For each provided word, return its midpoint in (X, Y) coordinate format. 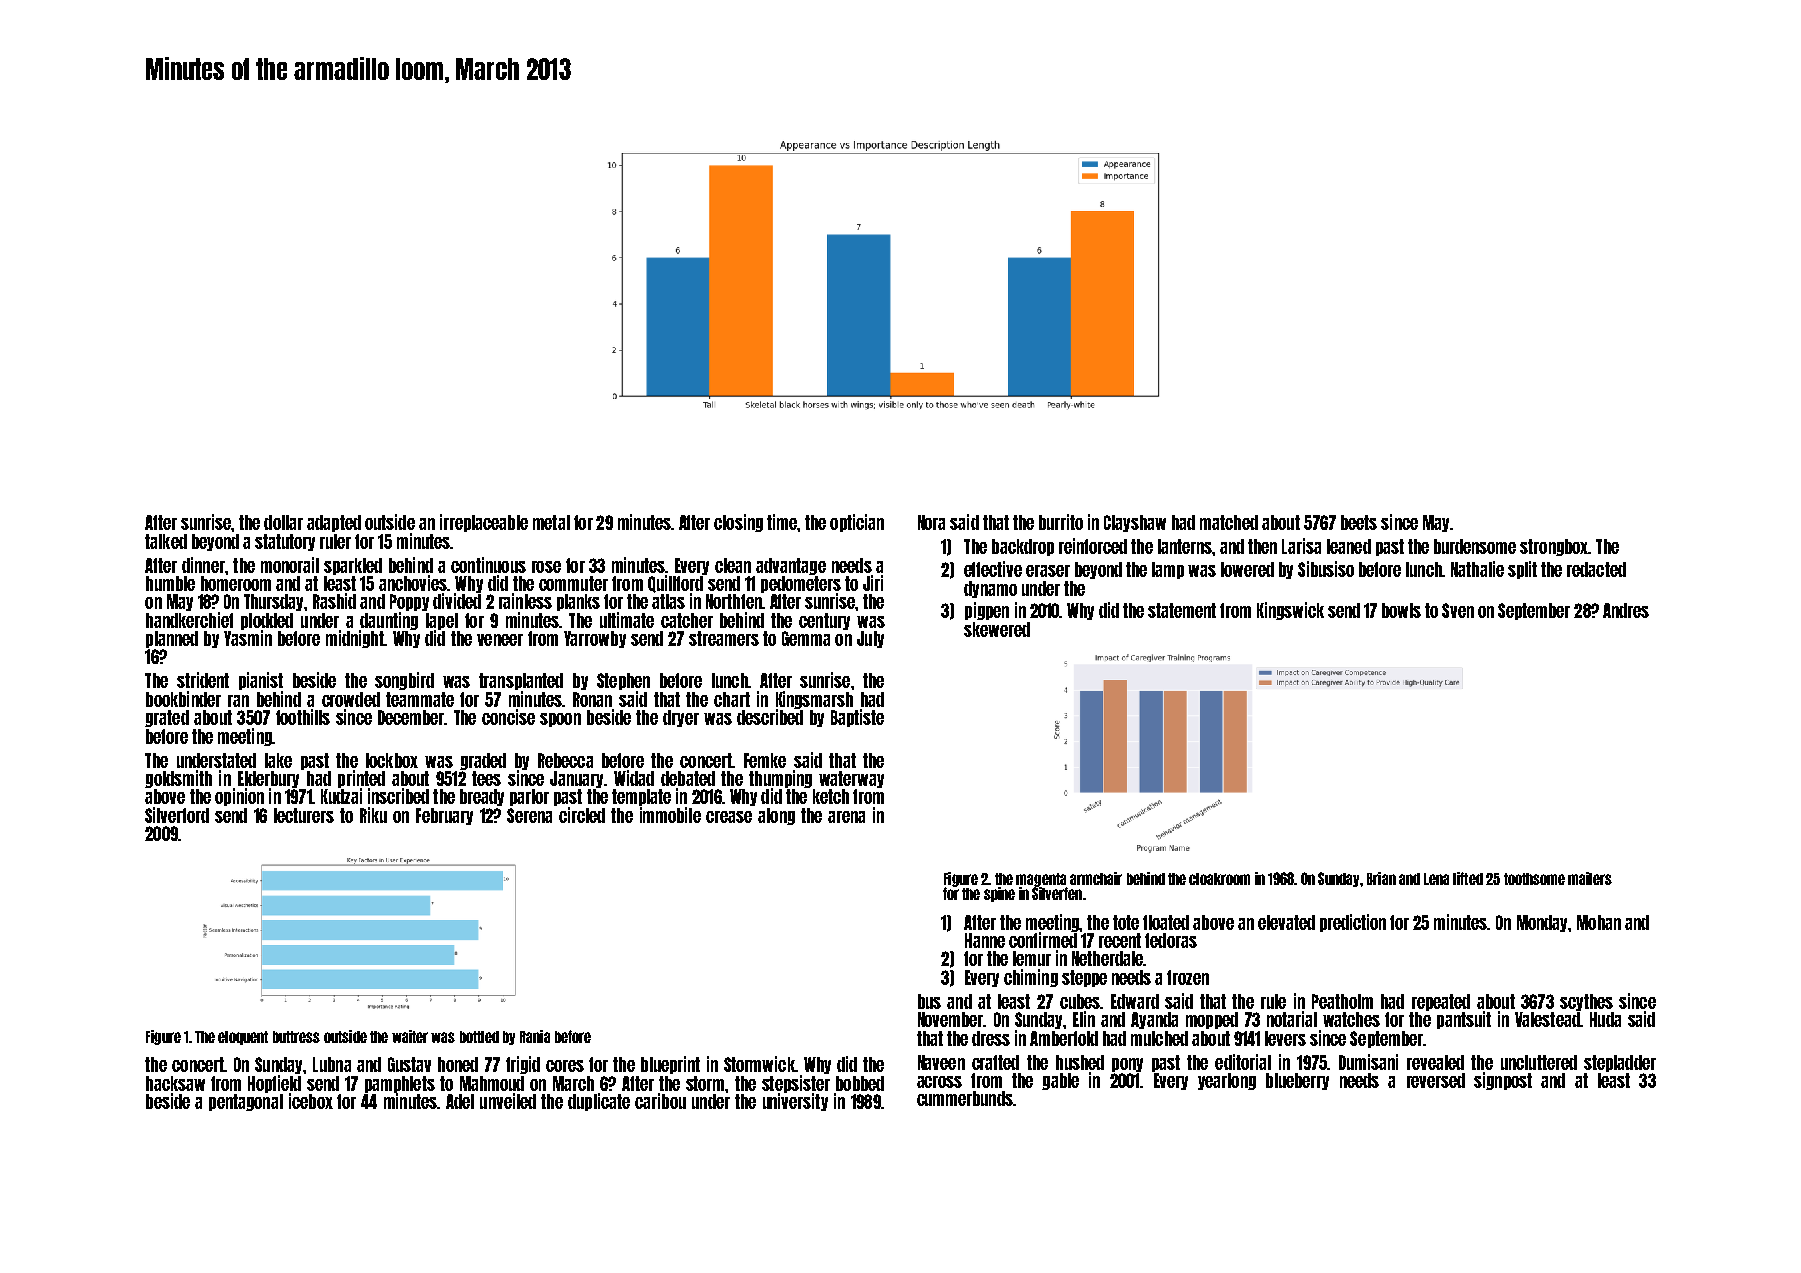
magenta (1041, 880)
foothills (303, 717)
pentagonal (246, 1102)
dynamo (990, 589)
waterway (851, 779)
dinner (203, 565)
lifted (1468, 878)
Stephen (623, 681)
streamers (724, 638)
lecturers (304, 815)
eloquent (243, 1038)
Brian (1381, 878)
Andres (1626, 610)
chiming (1031, 978)
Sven (1458, 610)
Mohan (1599, 922)
